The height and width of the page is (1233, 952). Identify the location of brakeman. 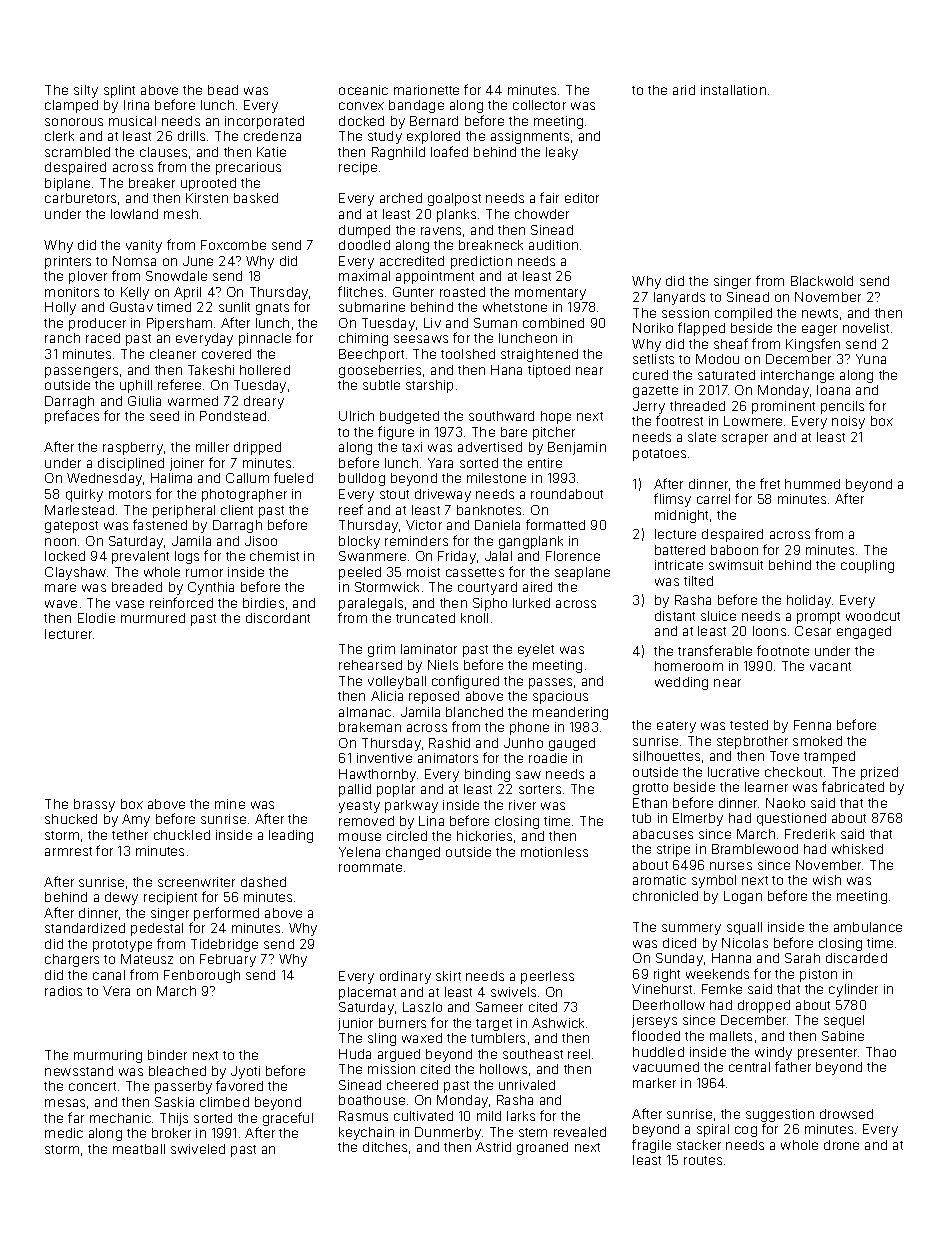
(370, 727).
